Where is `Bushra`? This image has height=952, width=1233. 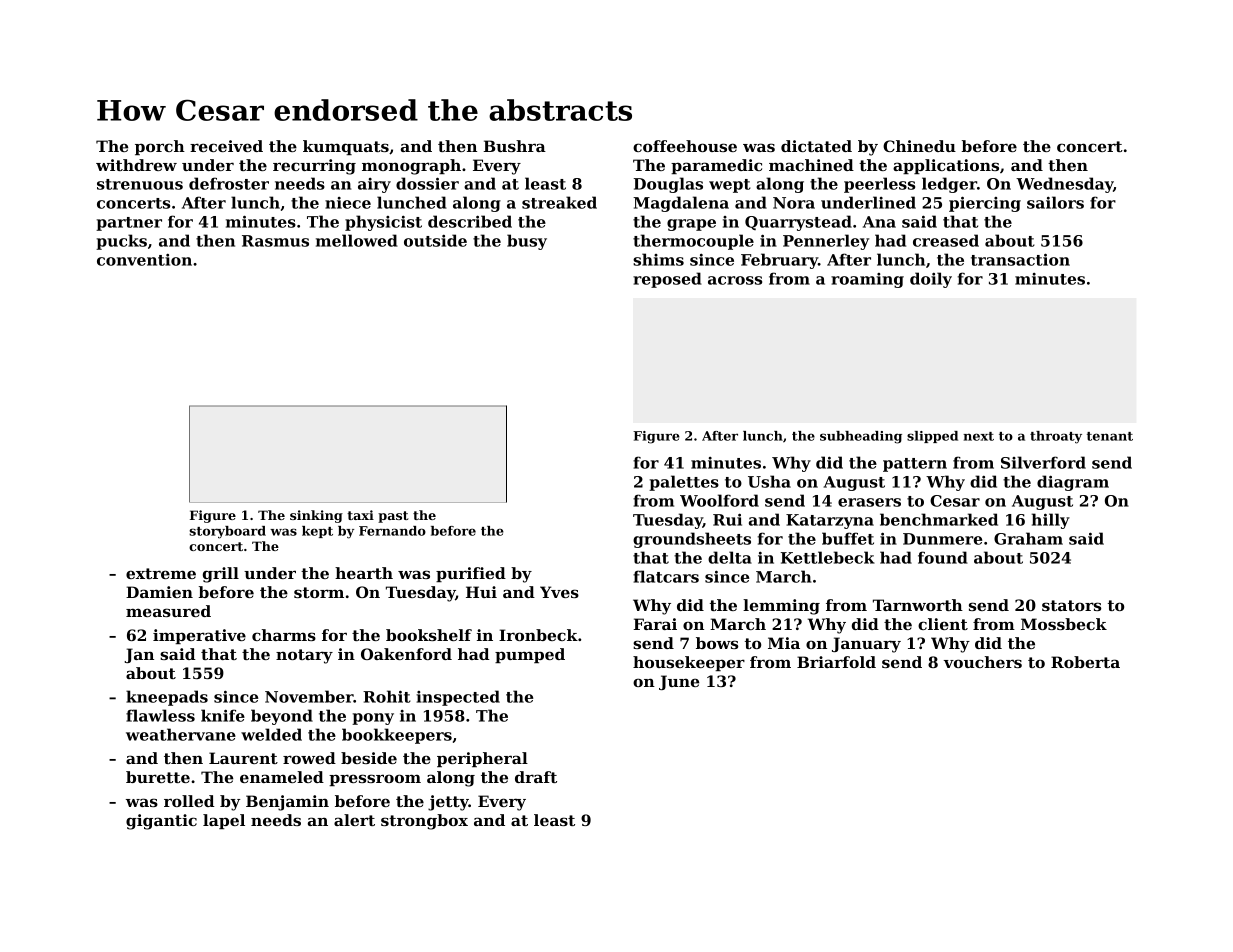 Bushra is located at coordinates (514, 146).
